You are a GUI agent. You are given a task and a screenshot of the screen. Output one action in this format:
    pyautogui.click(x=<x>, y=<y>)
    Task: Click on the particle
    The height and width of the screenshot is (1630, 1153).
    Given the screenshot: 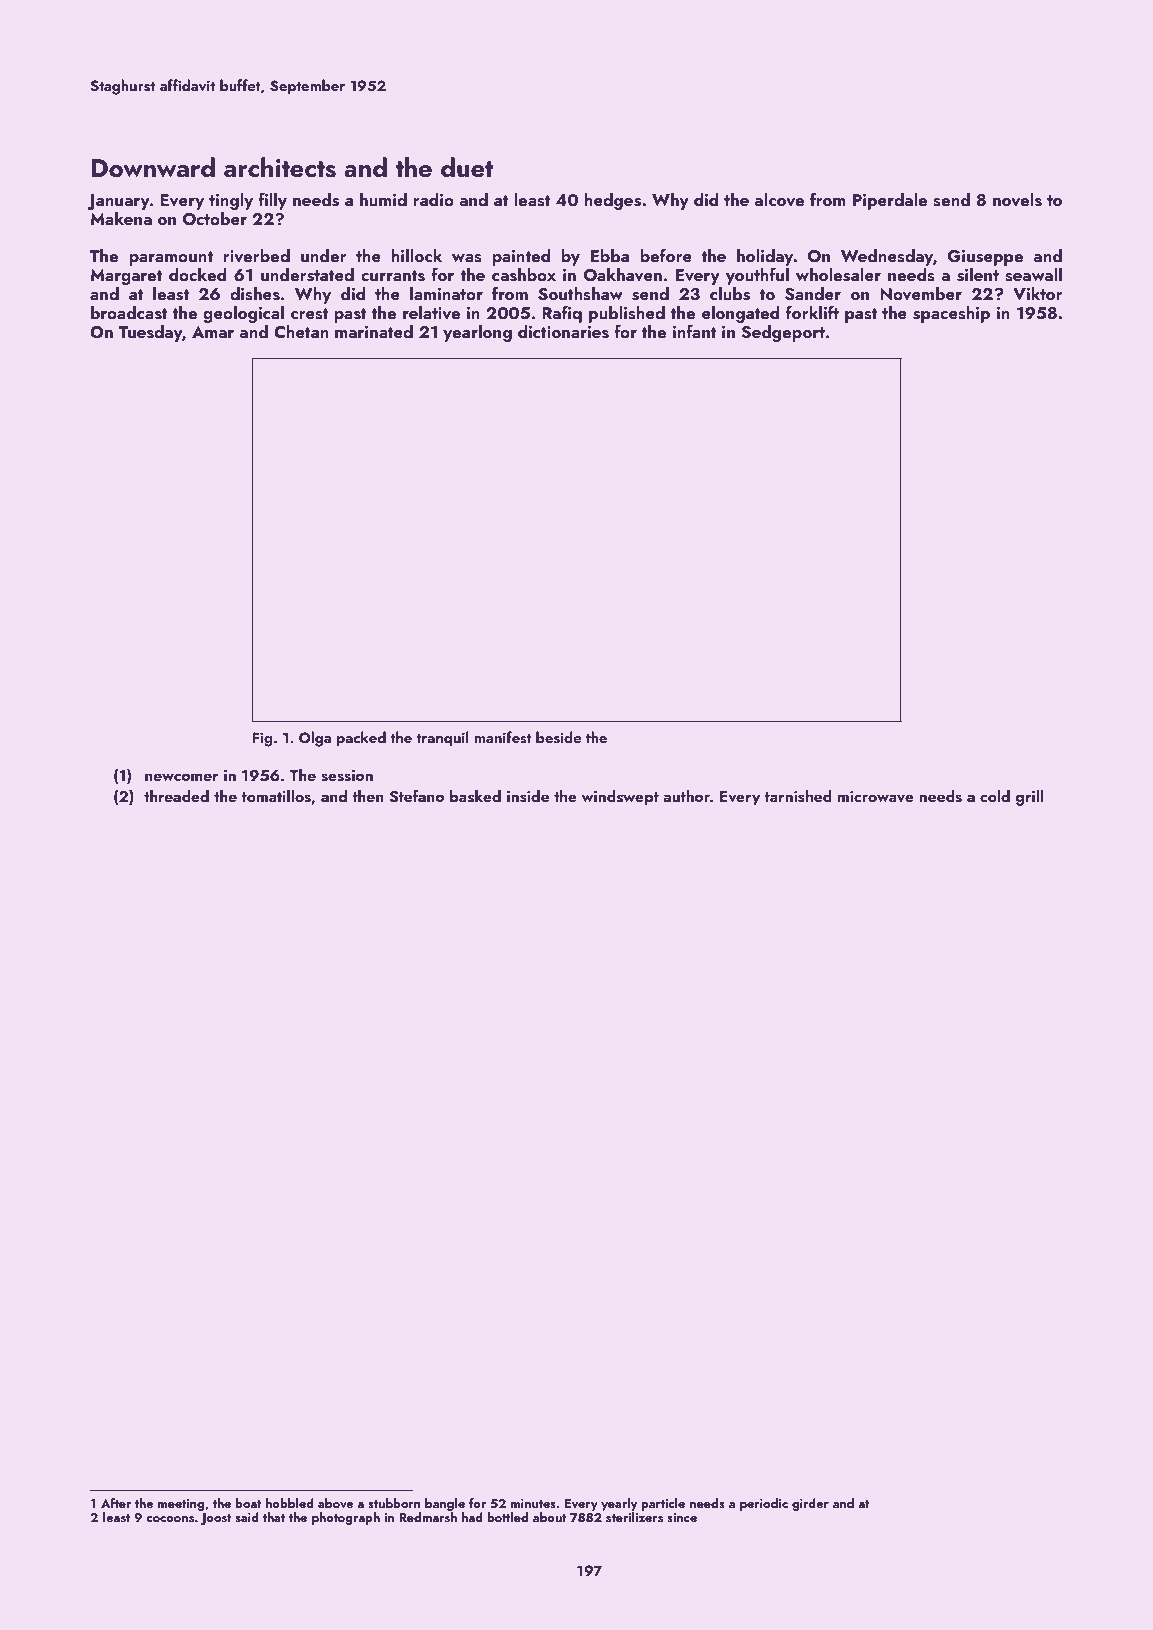 What is the action you would take?
    pyautogui.click(x=663, y=1504)
